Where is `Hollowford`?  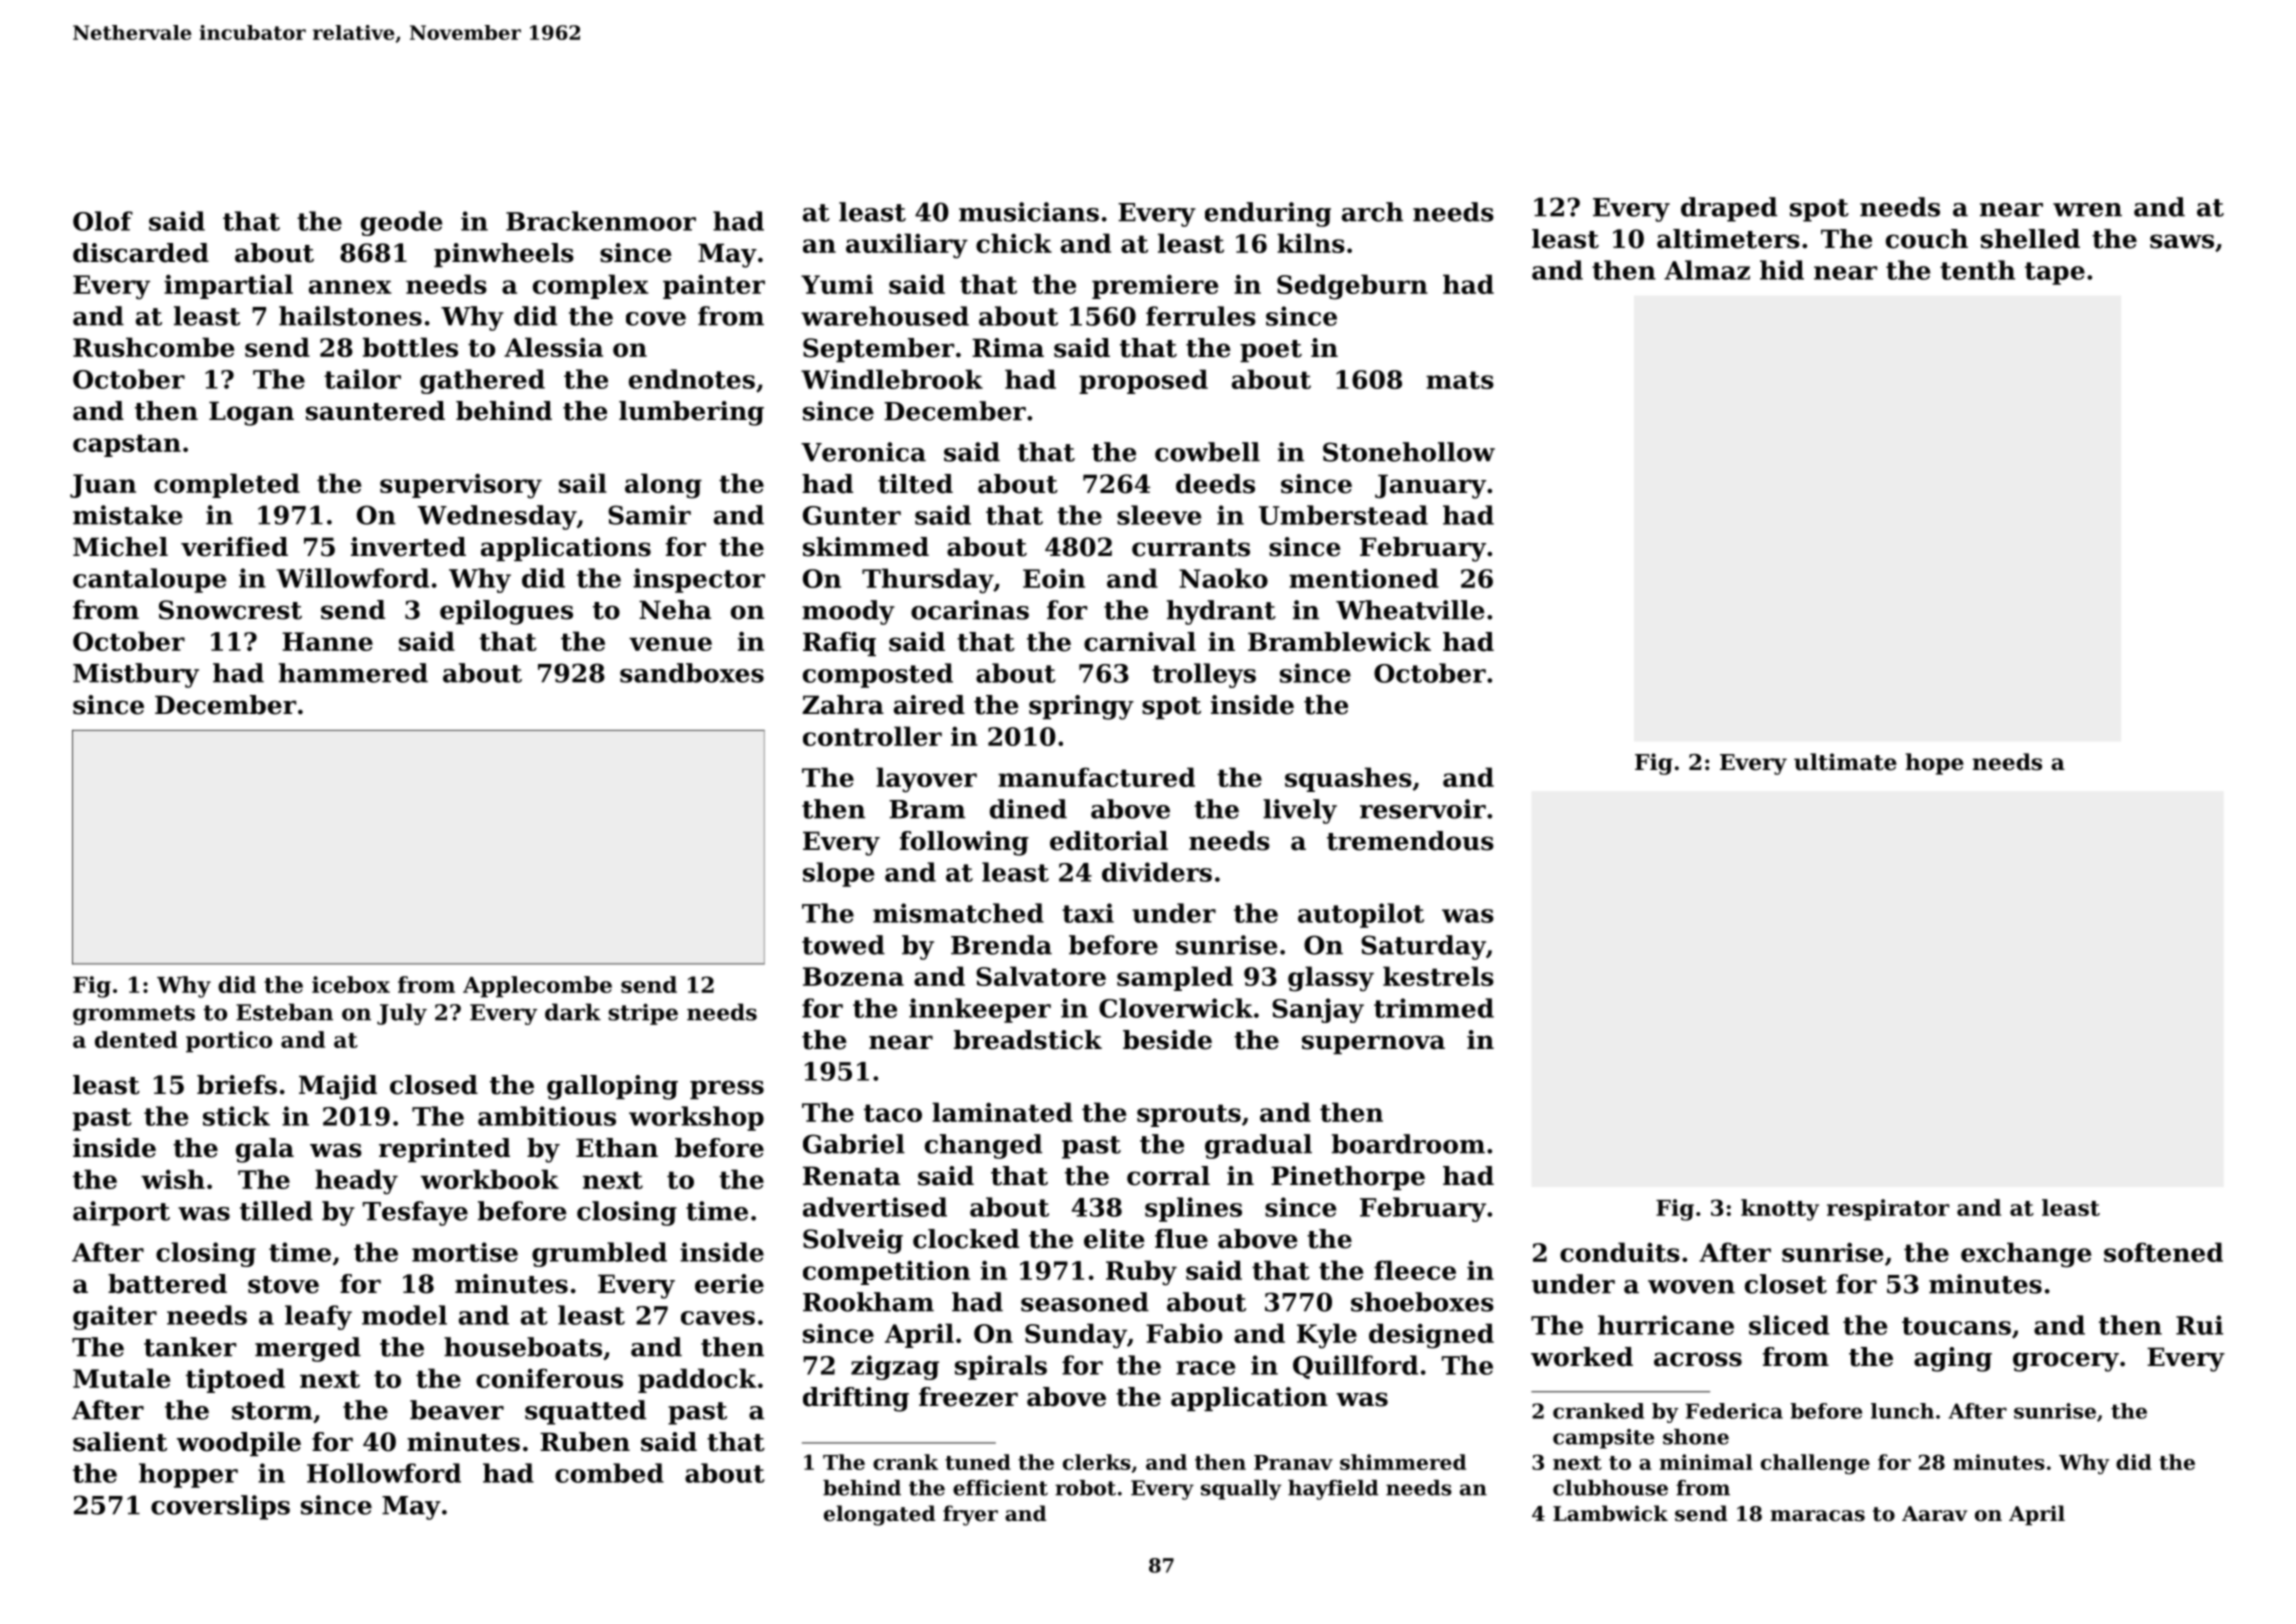 Hollowford is located at coordinates (384, 1473).
